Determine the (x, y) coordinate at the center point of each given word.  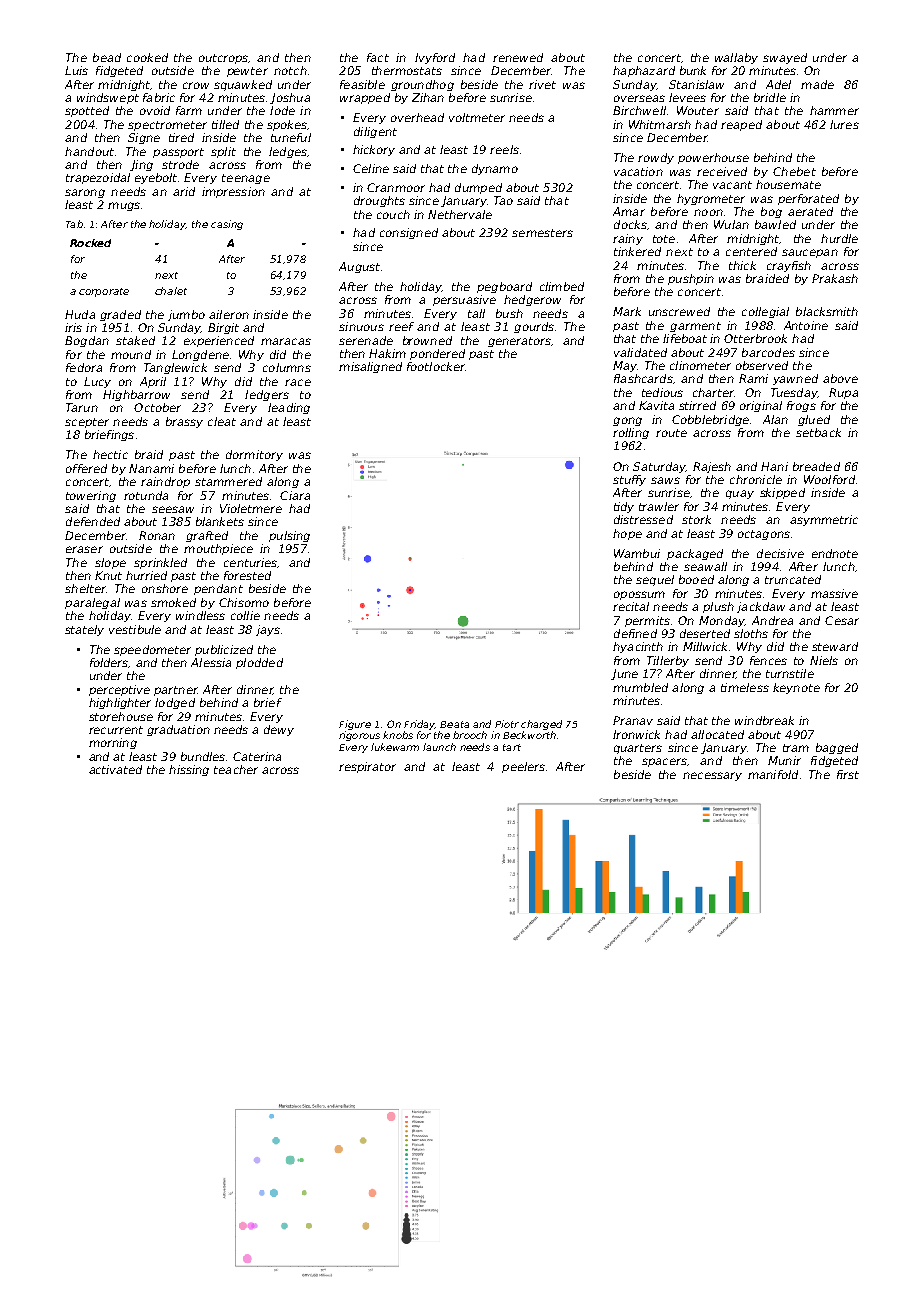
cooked (147, 57)
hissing (189, 770)
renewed (518, 57)
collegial (765, 312)
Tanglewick (175, 368)
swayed (785, 58)
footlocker (436, 366)
